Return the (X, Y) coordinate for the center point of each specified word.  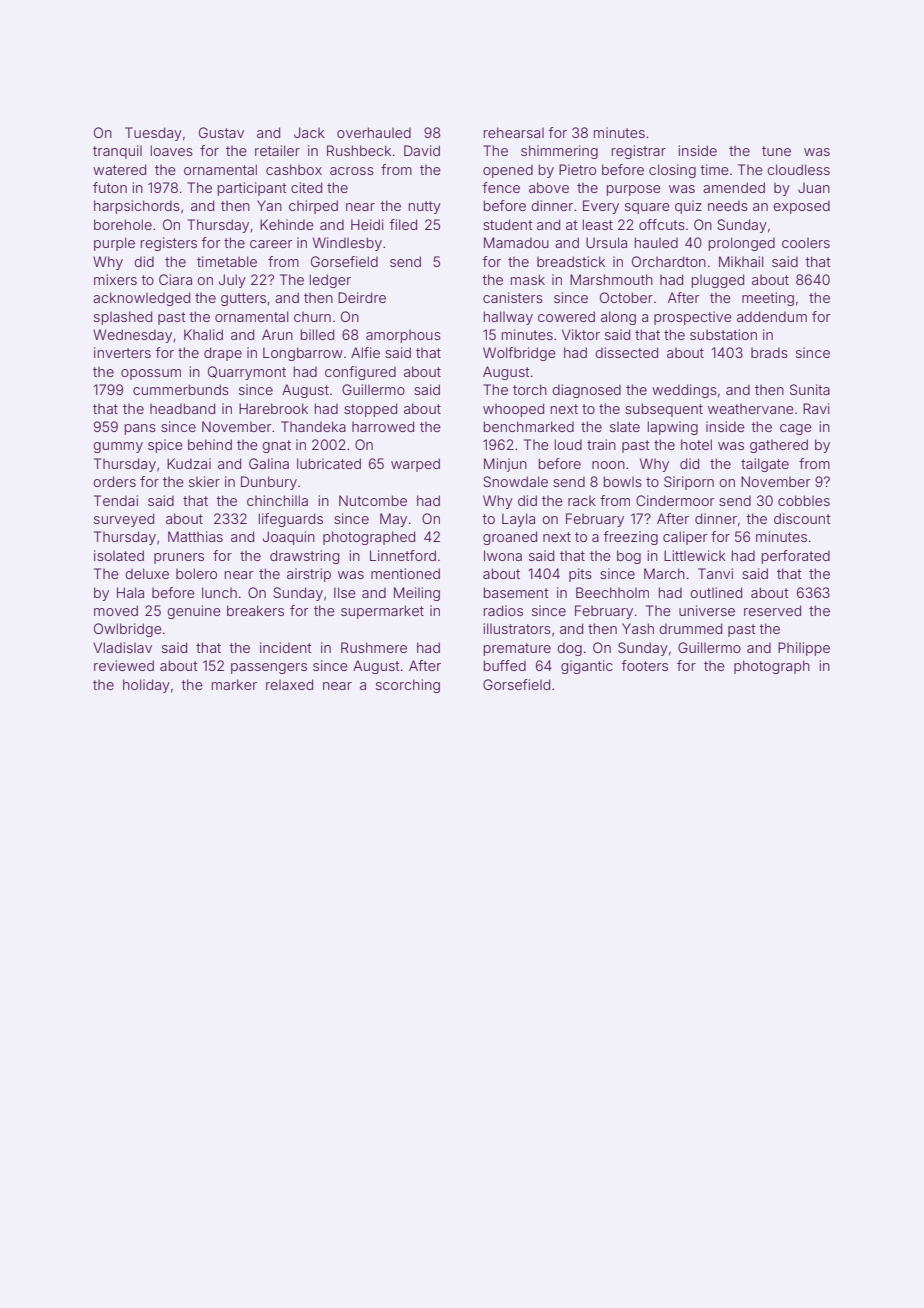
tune (776, 151)
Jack (309, 132)
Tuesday (153, 134)
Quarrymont (247, 373)
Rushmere (374, 647)
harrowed (383, 426)
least (598, 224)
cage (796, 429)
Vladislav (122, 647)
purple (114, 244)
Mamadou (516, 242)
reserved (772, 610)
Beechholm (612, 592)
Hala (130, 592)
